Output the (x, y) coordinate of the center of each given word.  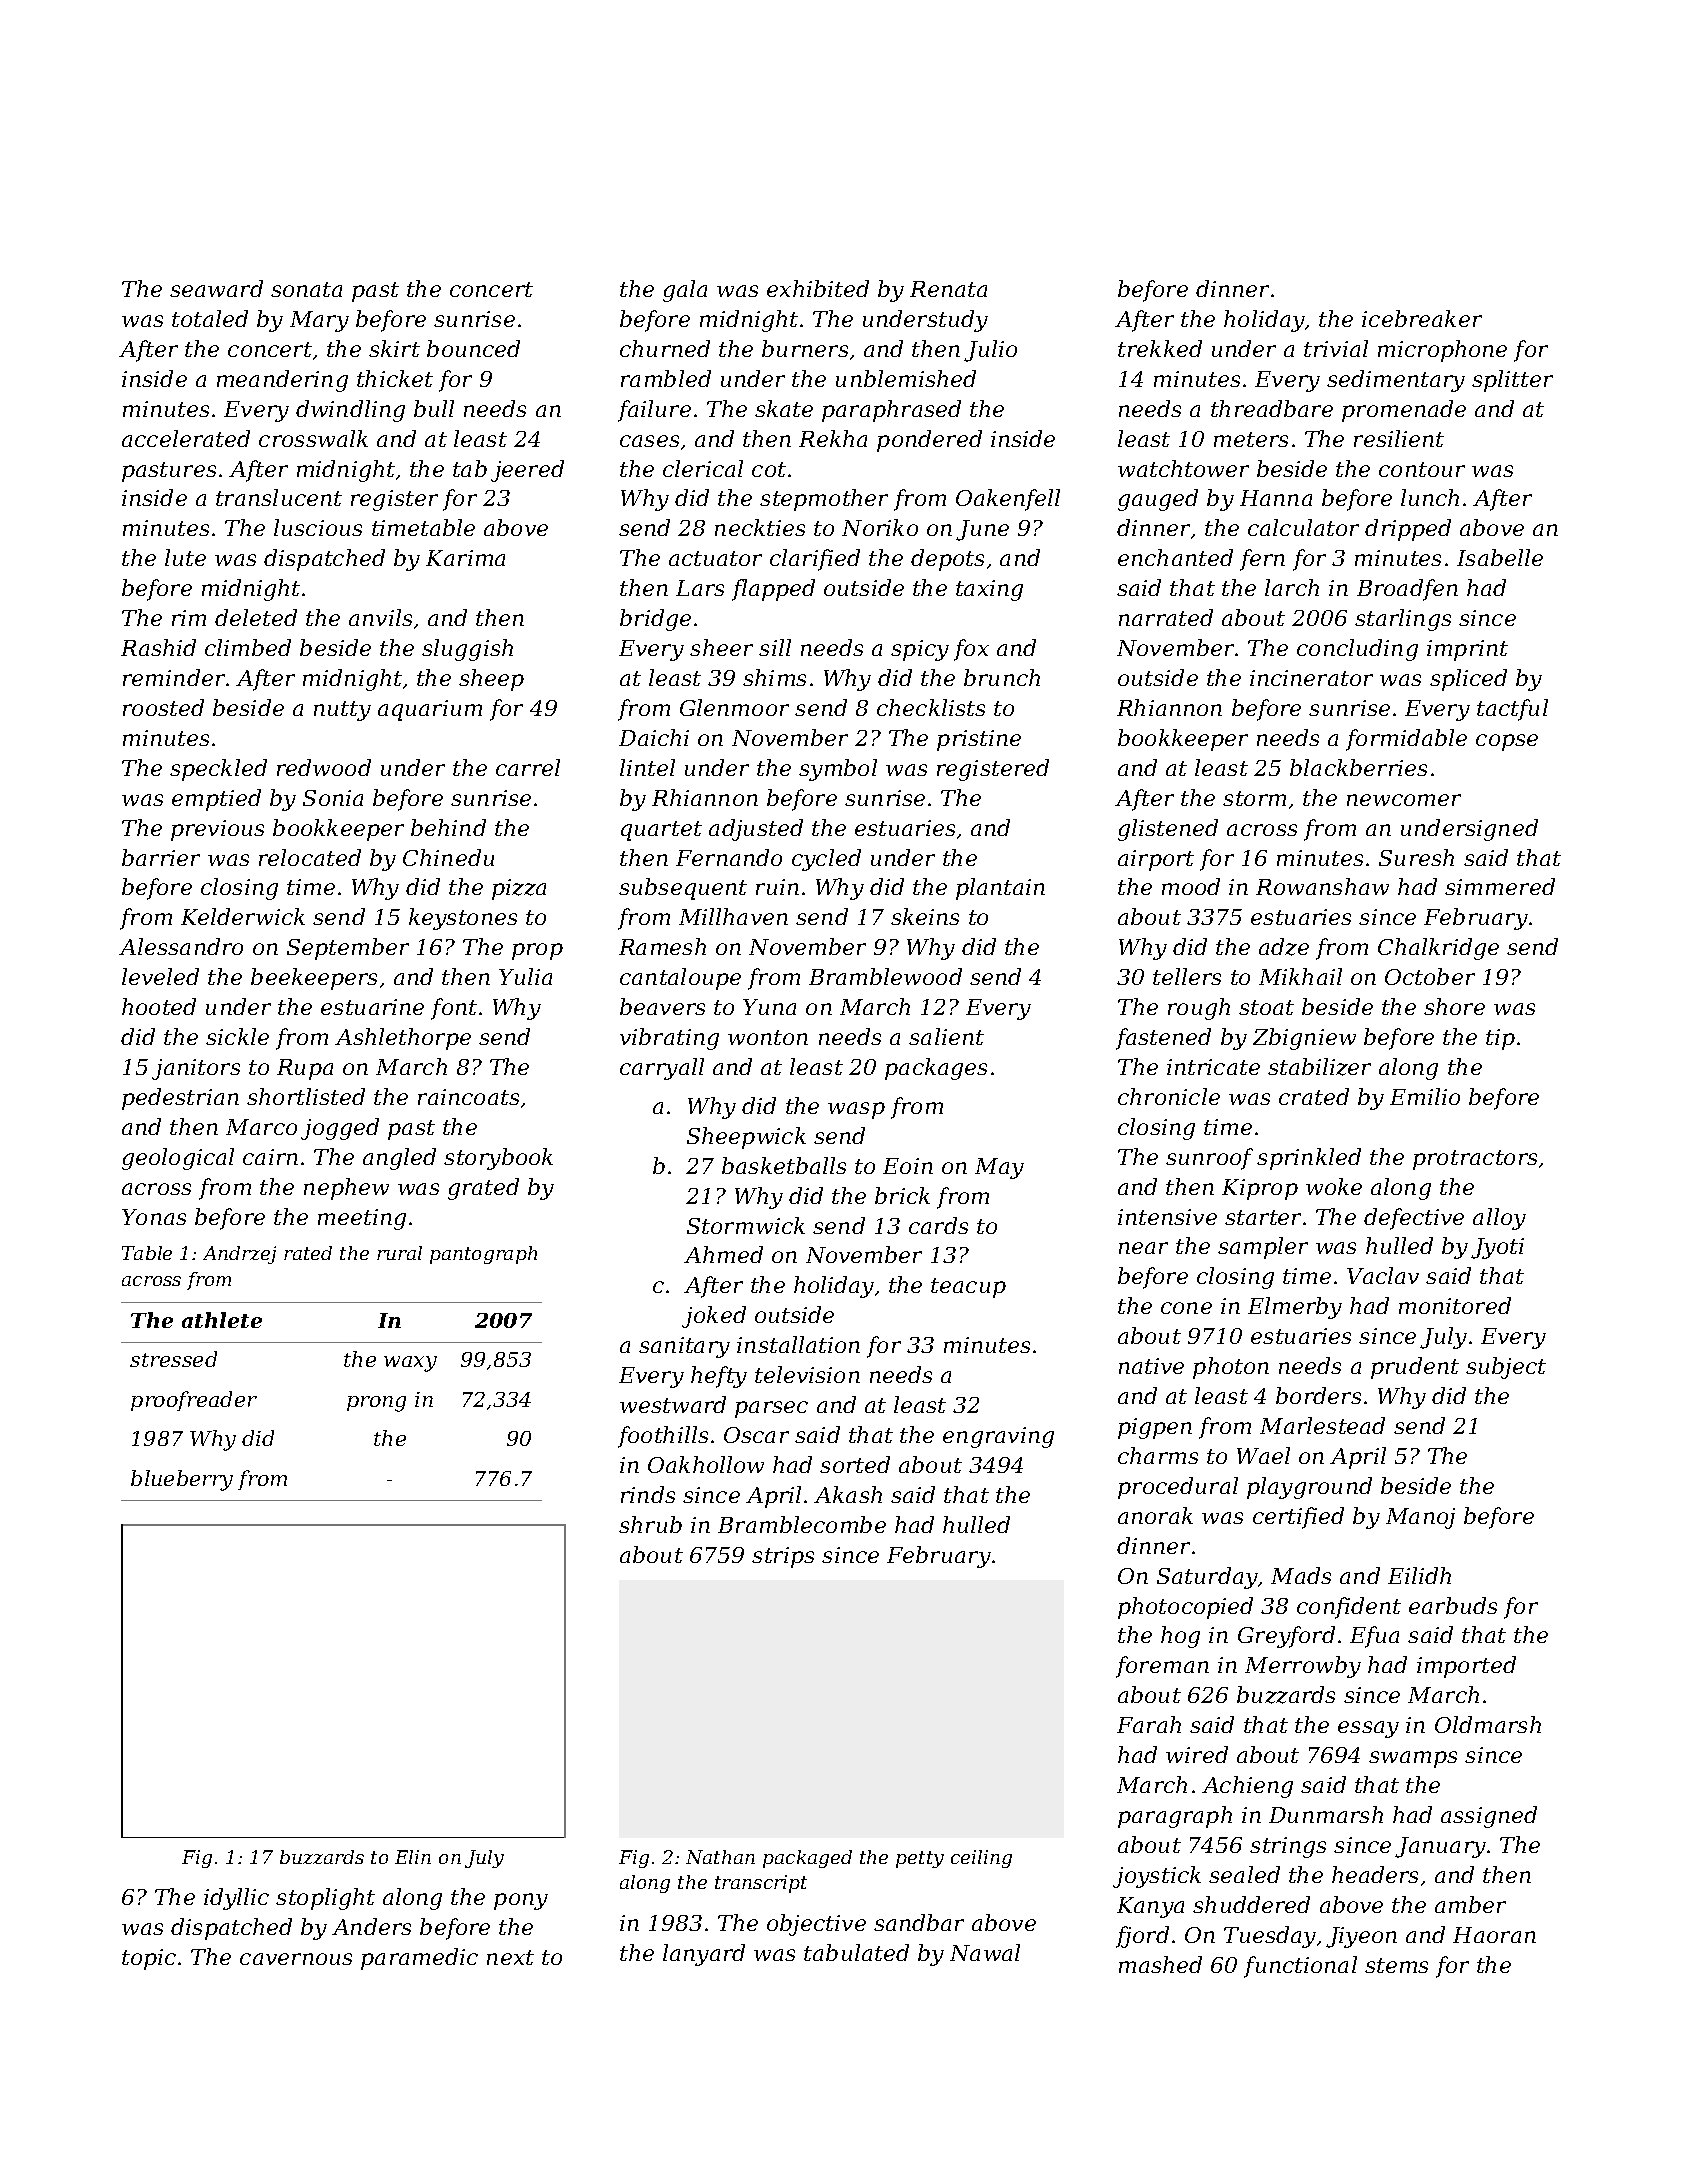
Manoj (1420, 1518)
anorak (1155, 1515)
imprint (1467, 650)
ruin (777, 887)
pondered (929, 441)
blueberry (182, 1480)
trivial (1336, 348)
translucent (279, 497)
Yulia (525, 976)
